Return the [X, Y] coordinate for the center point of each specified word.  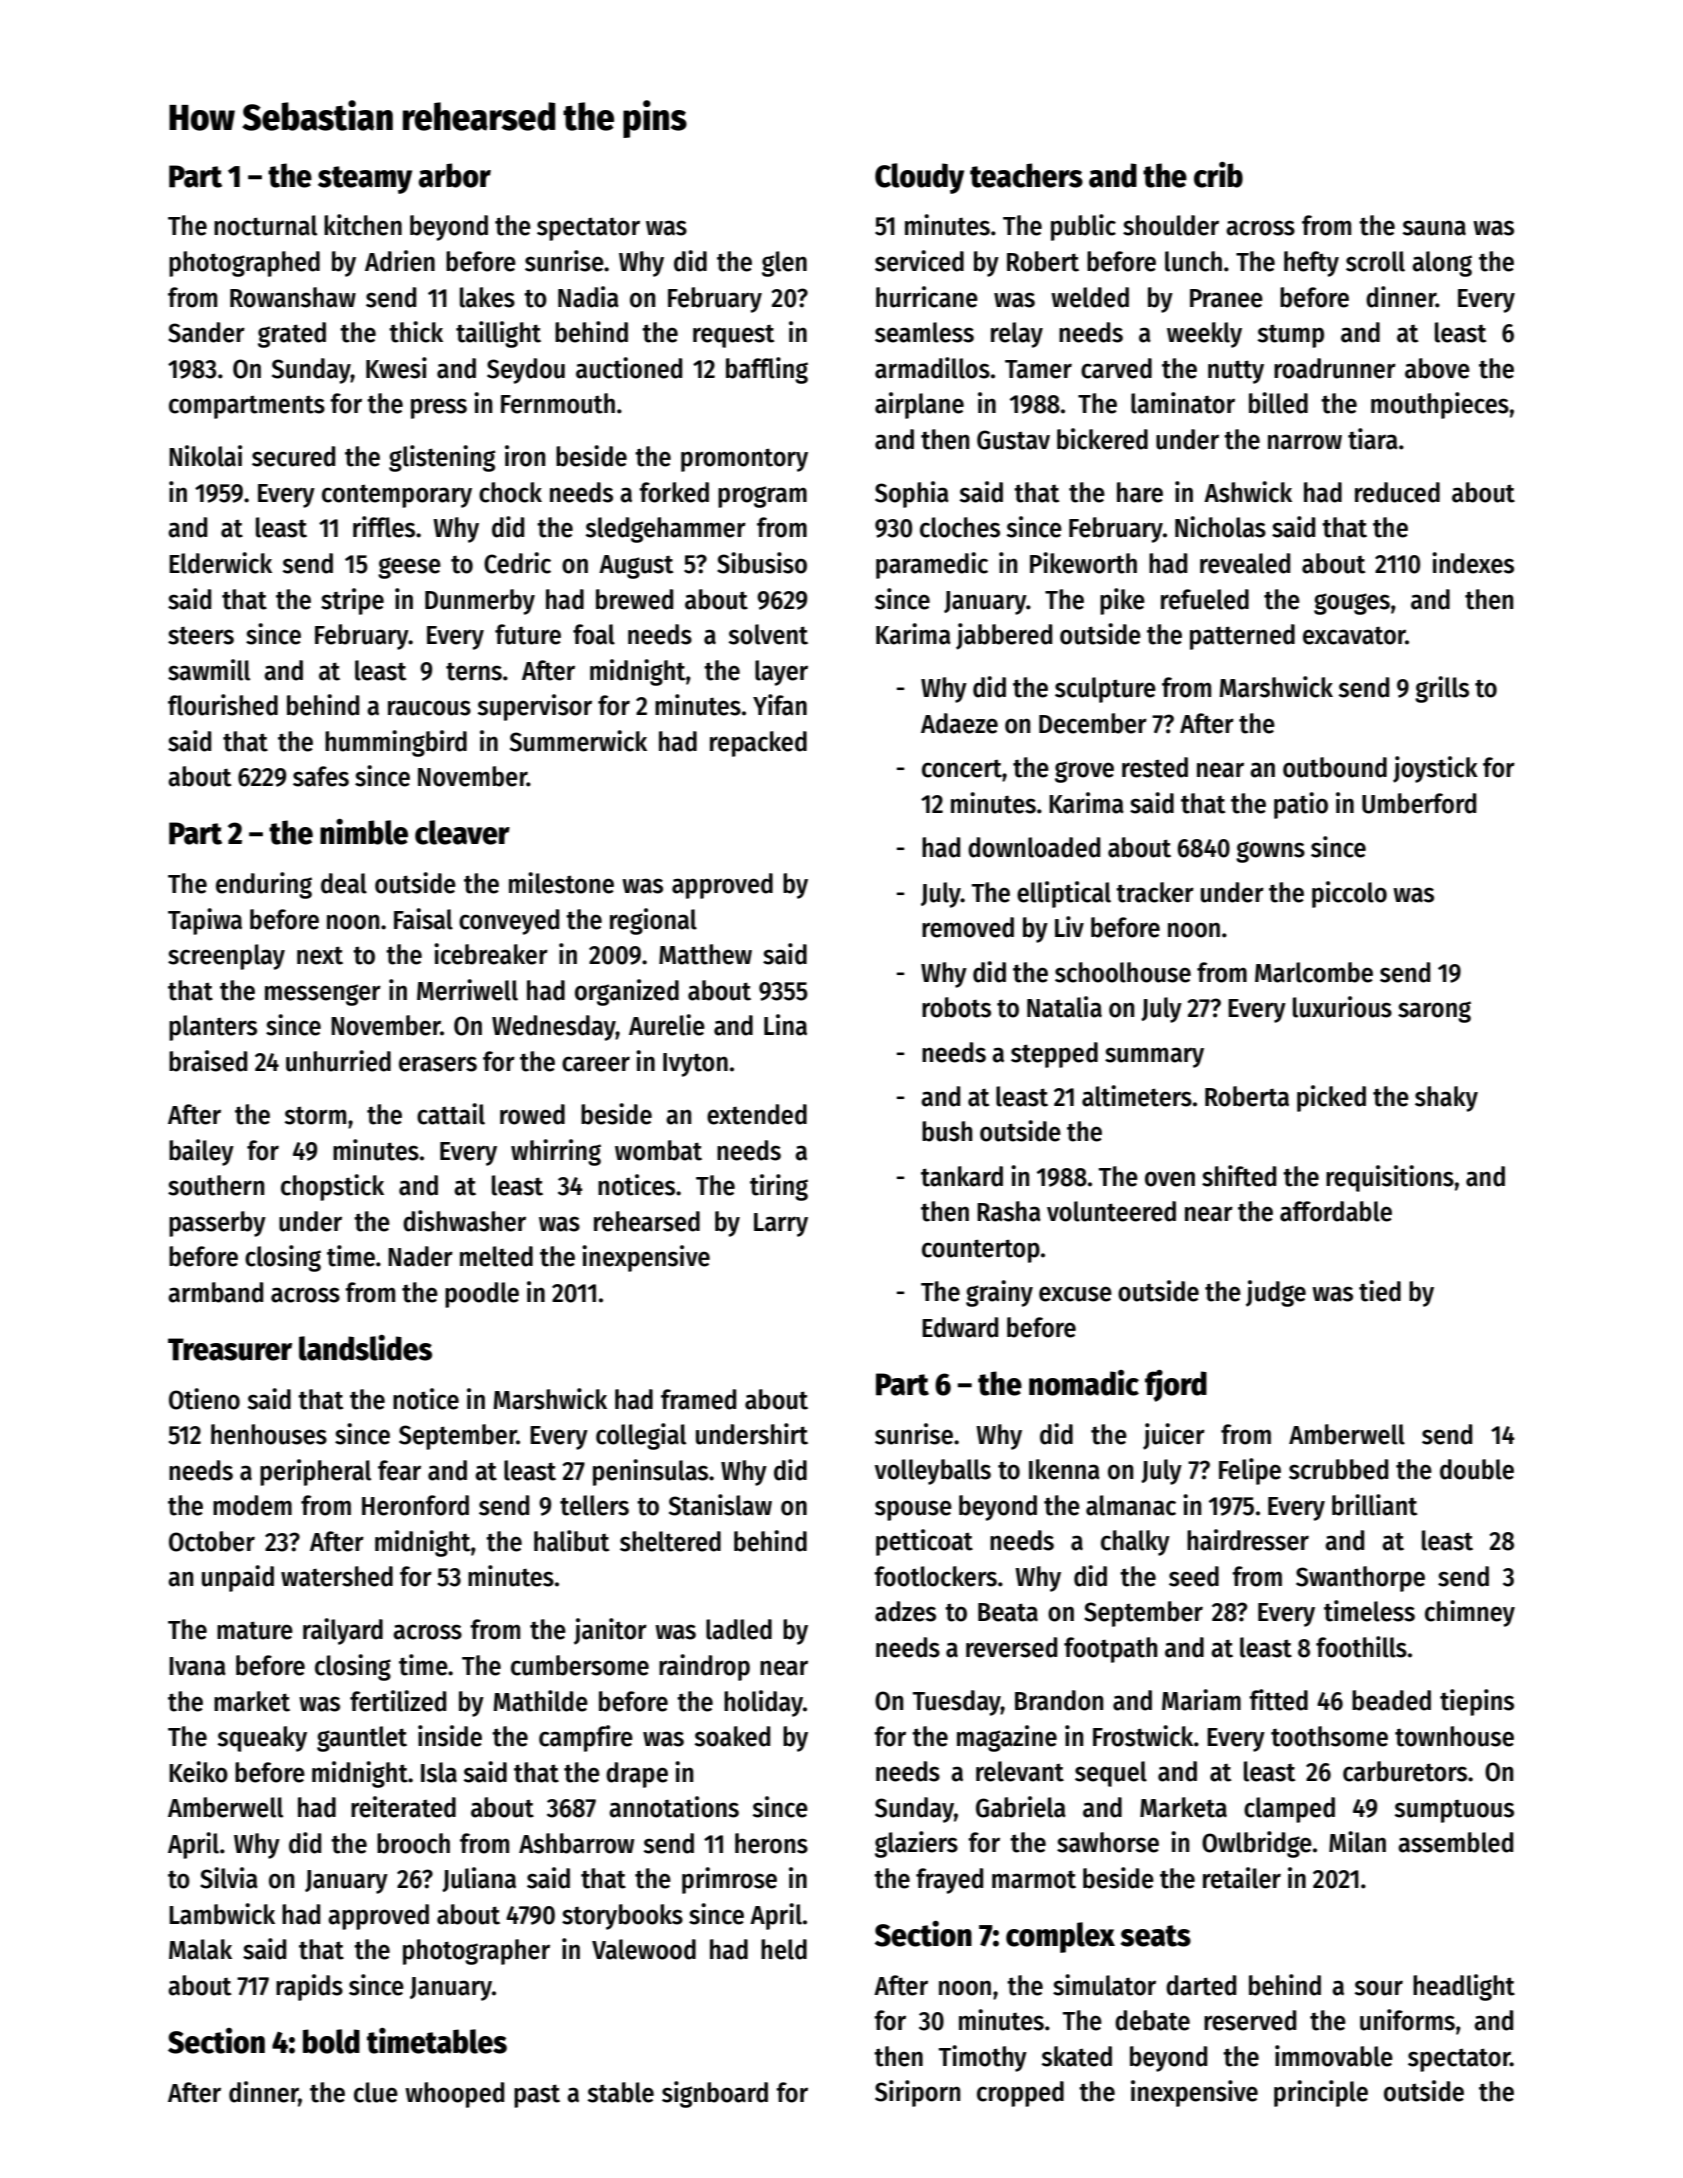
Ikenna [1064, 1469]
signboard [715, 2094]
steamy [365, 180]
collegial [641, 1436]
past [537, 2096]
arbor [455, 175]
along [1442, 264]
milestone [561, 883]
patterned [1242, 637]
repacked [758, 744]
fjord [1176, 1386]
